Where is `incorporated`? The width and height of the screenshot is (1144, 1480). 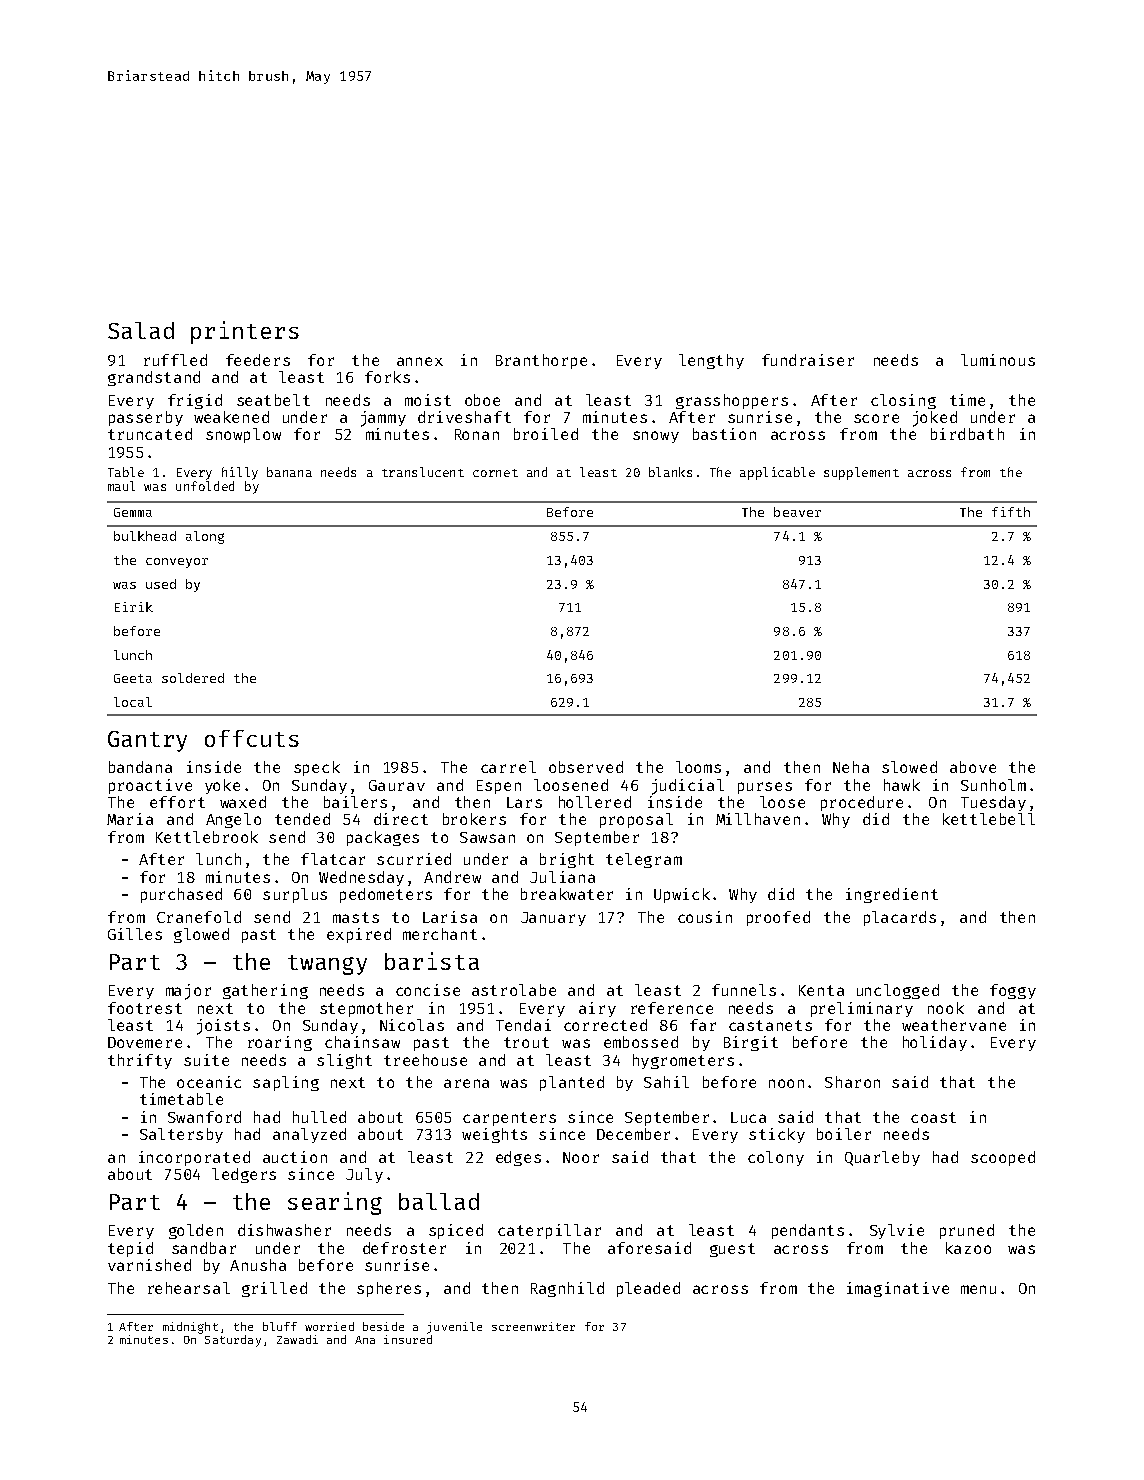
incorporated is located at coordinates (194, 1158).
